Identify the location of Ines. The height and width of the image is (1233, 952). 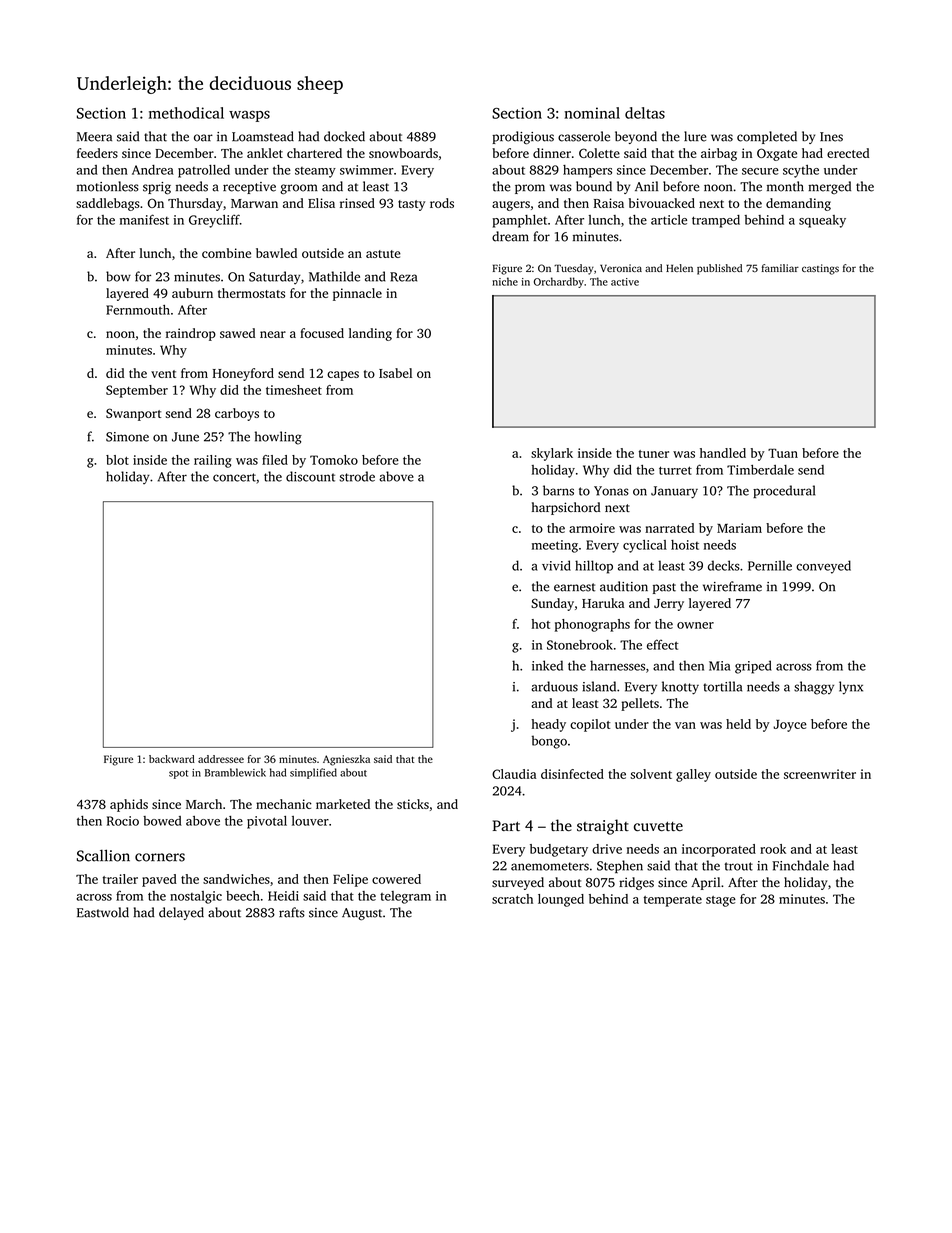
(831, 137).
